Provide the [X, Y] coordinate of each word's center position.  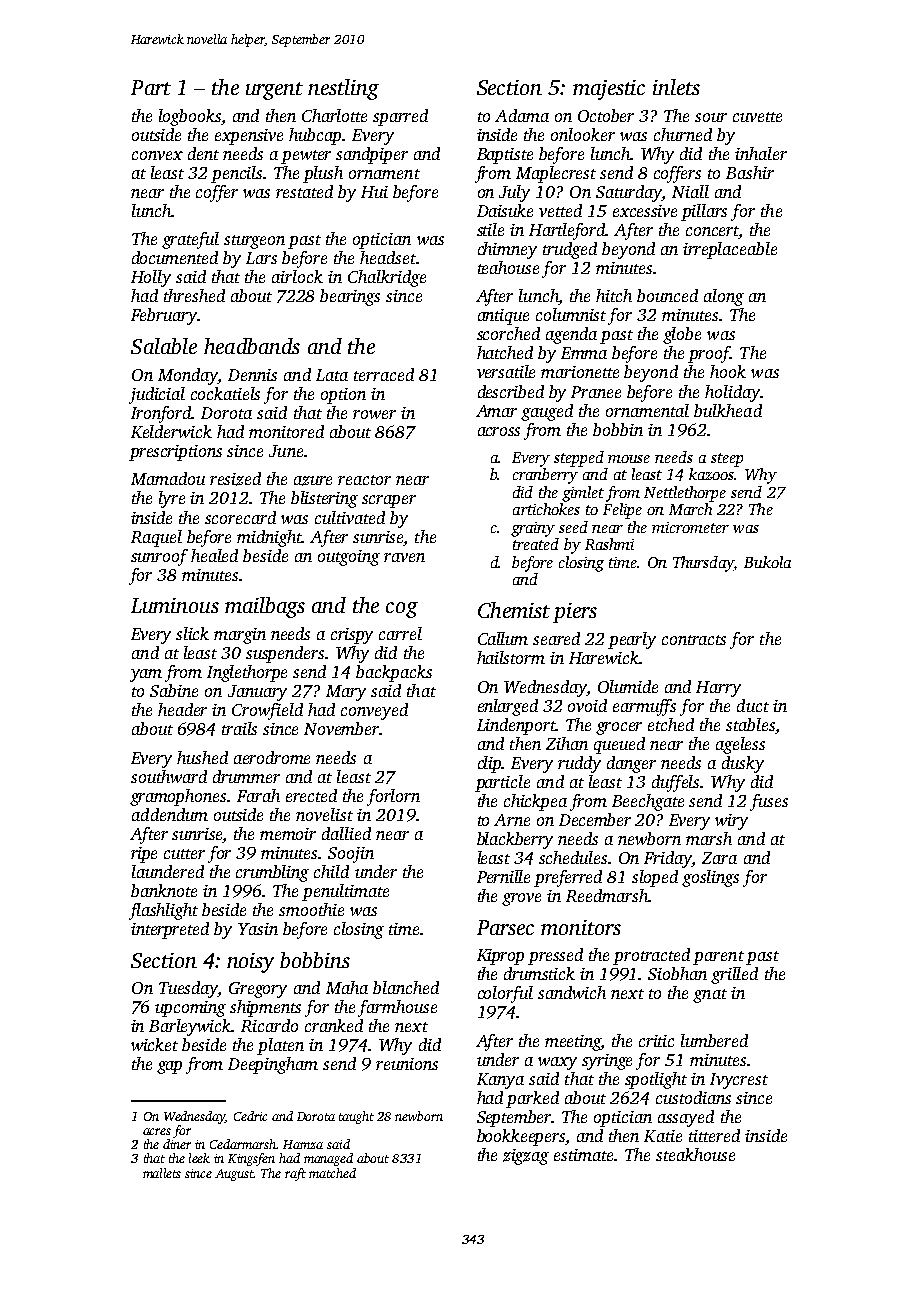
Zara [719, 858]
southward [169, 776]
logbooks [190, 117]
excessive [645, 211]
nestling [343, 89]
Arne [512, 820]
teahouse [508, 267]
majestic [609, 90]
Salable [164, 346]
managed [328, 1159]
